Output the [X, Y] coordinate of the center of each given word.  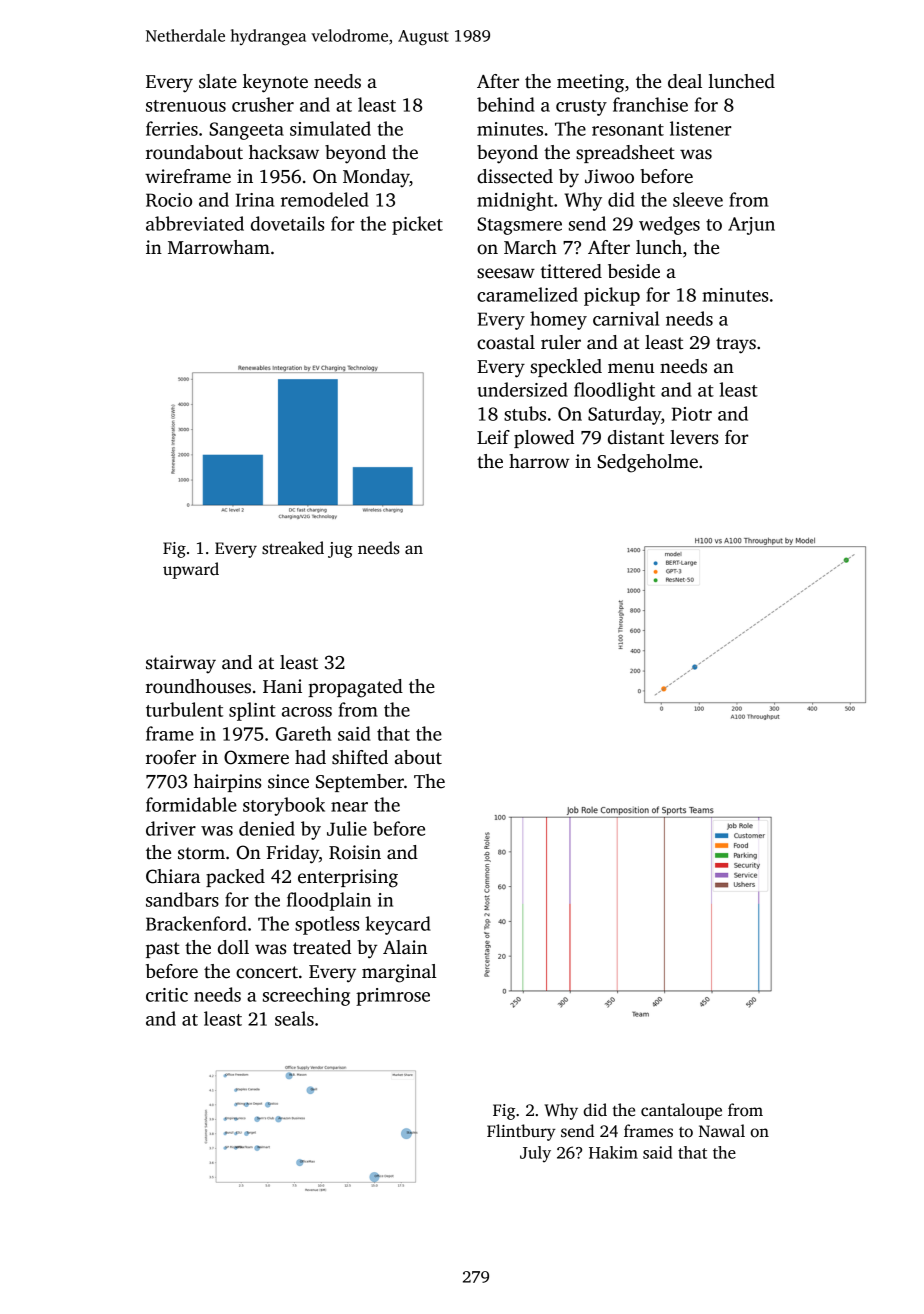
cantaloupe [681, 1111]
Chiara [173, 876]
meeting [590, 83]
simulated [330, 128]
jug [340, 550]
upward [191, 570]
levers [694, 437]
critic [167, 995]
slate [218, 81]
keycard [398, 925]
